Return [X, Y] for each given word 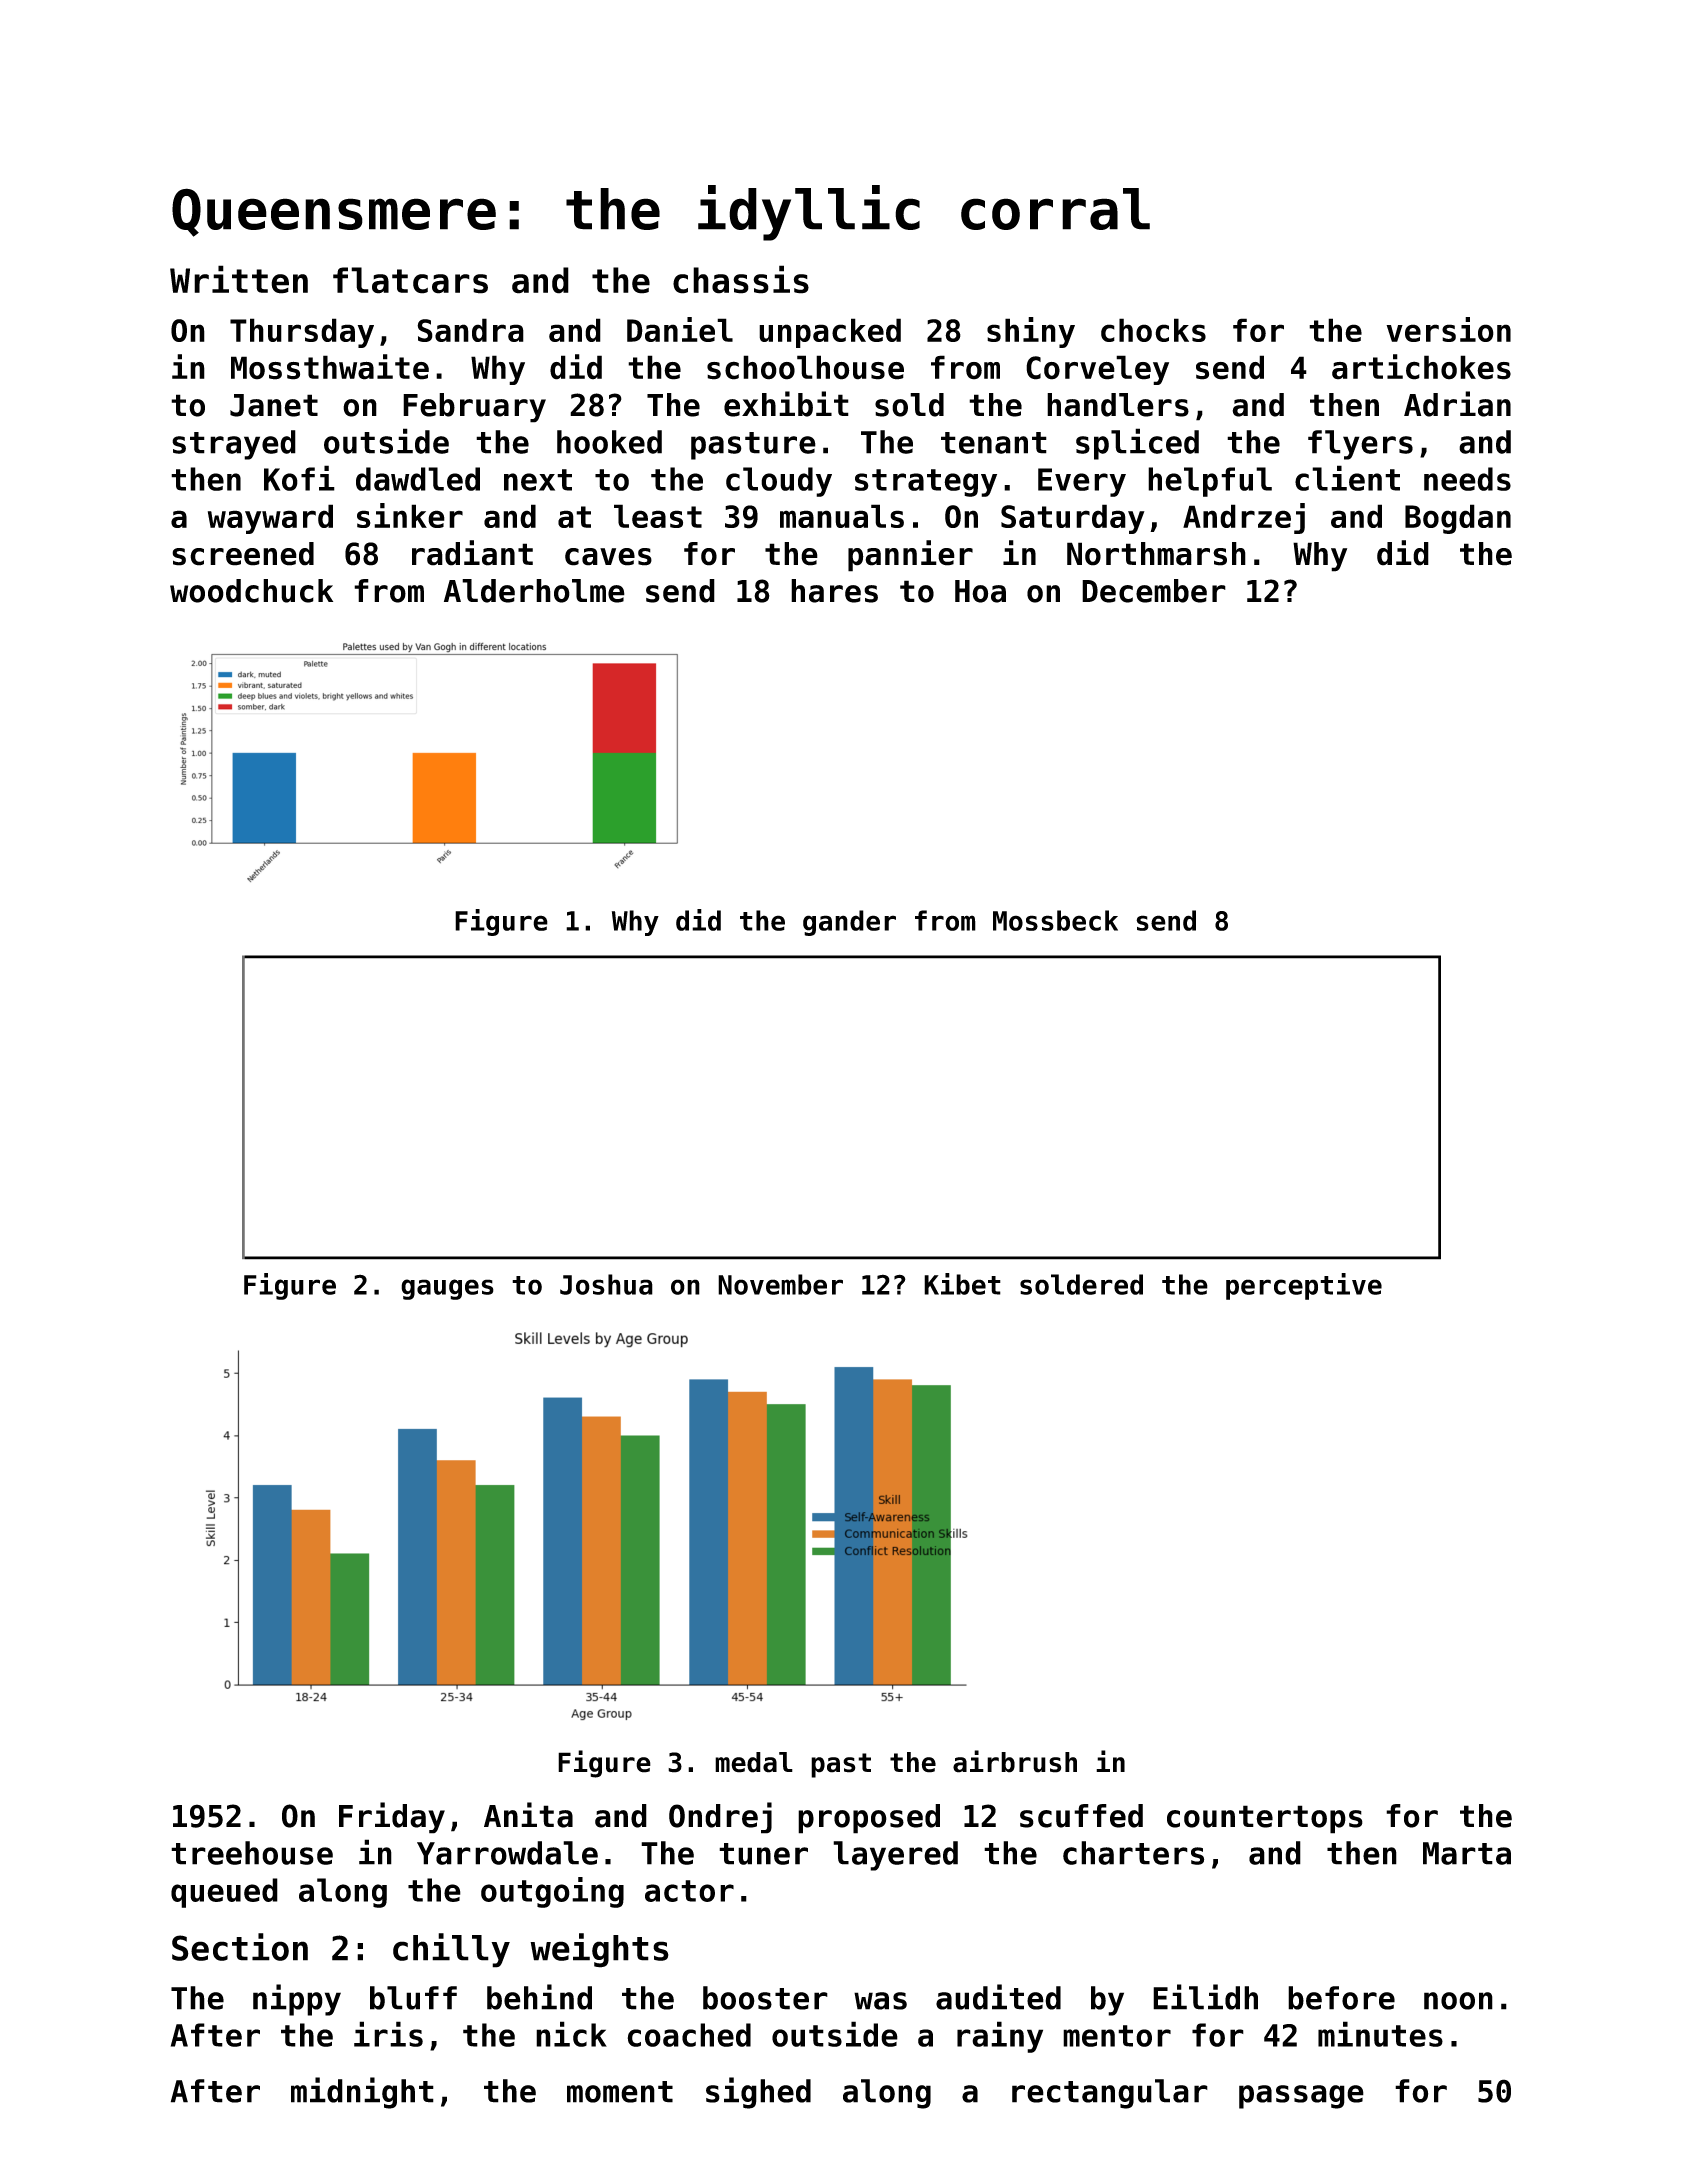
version [1448, 329]
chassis [741, 279]
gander [849, 923]
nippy [297, 2000]
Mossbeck [1055, 920]
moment [620, 2092]
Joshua [606, 1284]
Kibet [962, 1284]
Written [239, 279]
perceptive [1304, 1286]
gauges [447, 1289]
